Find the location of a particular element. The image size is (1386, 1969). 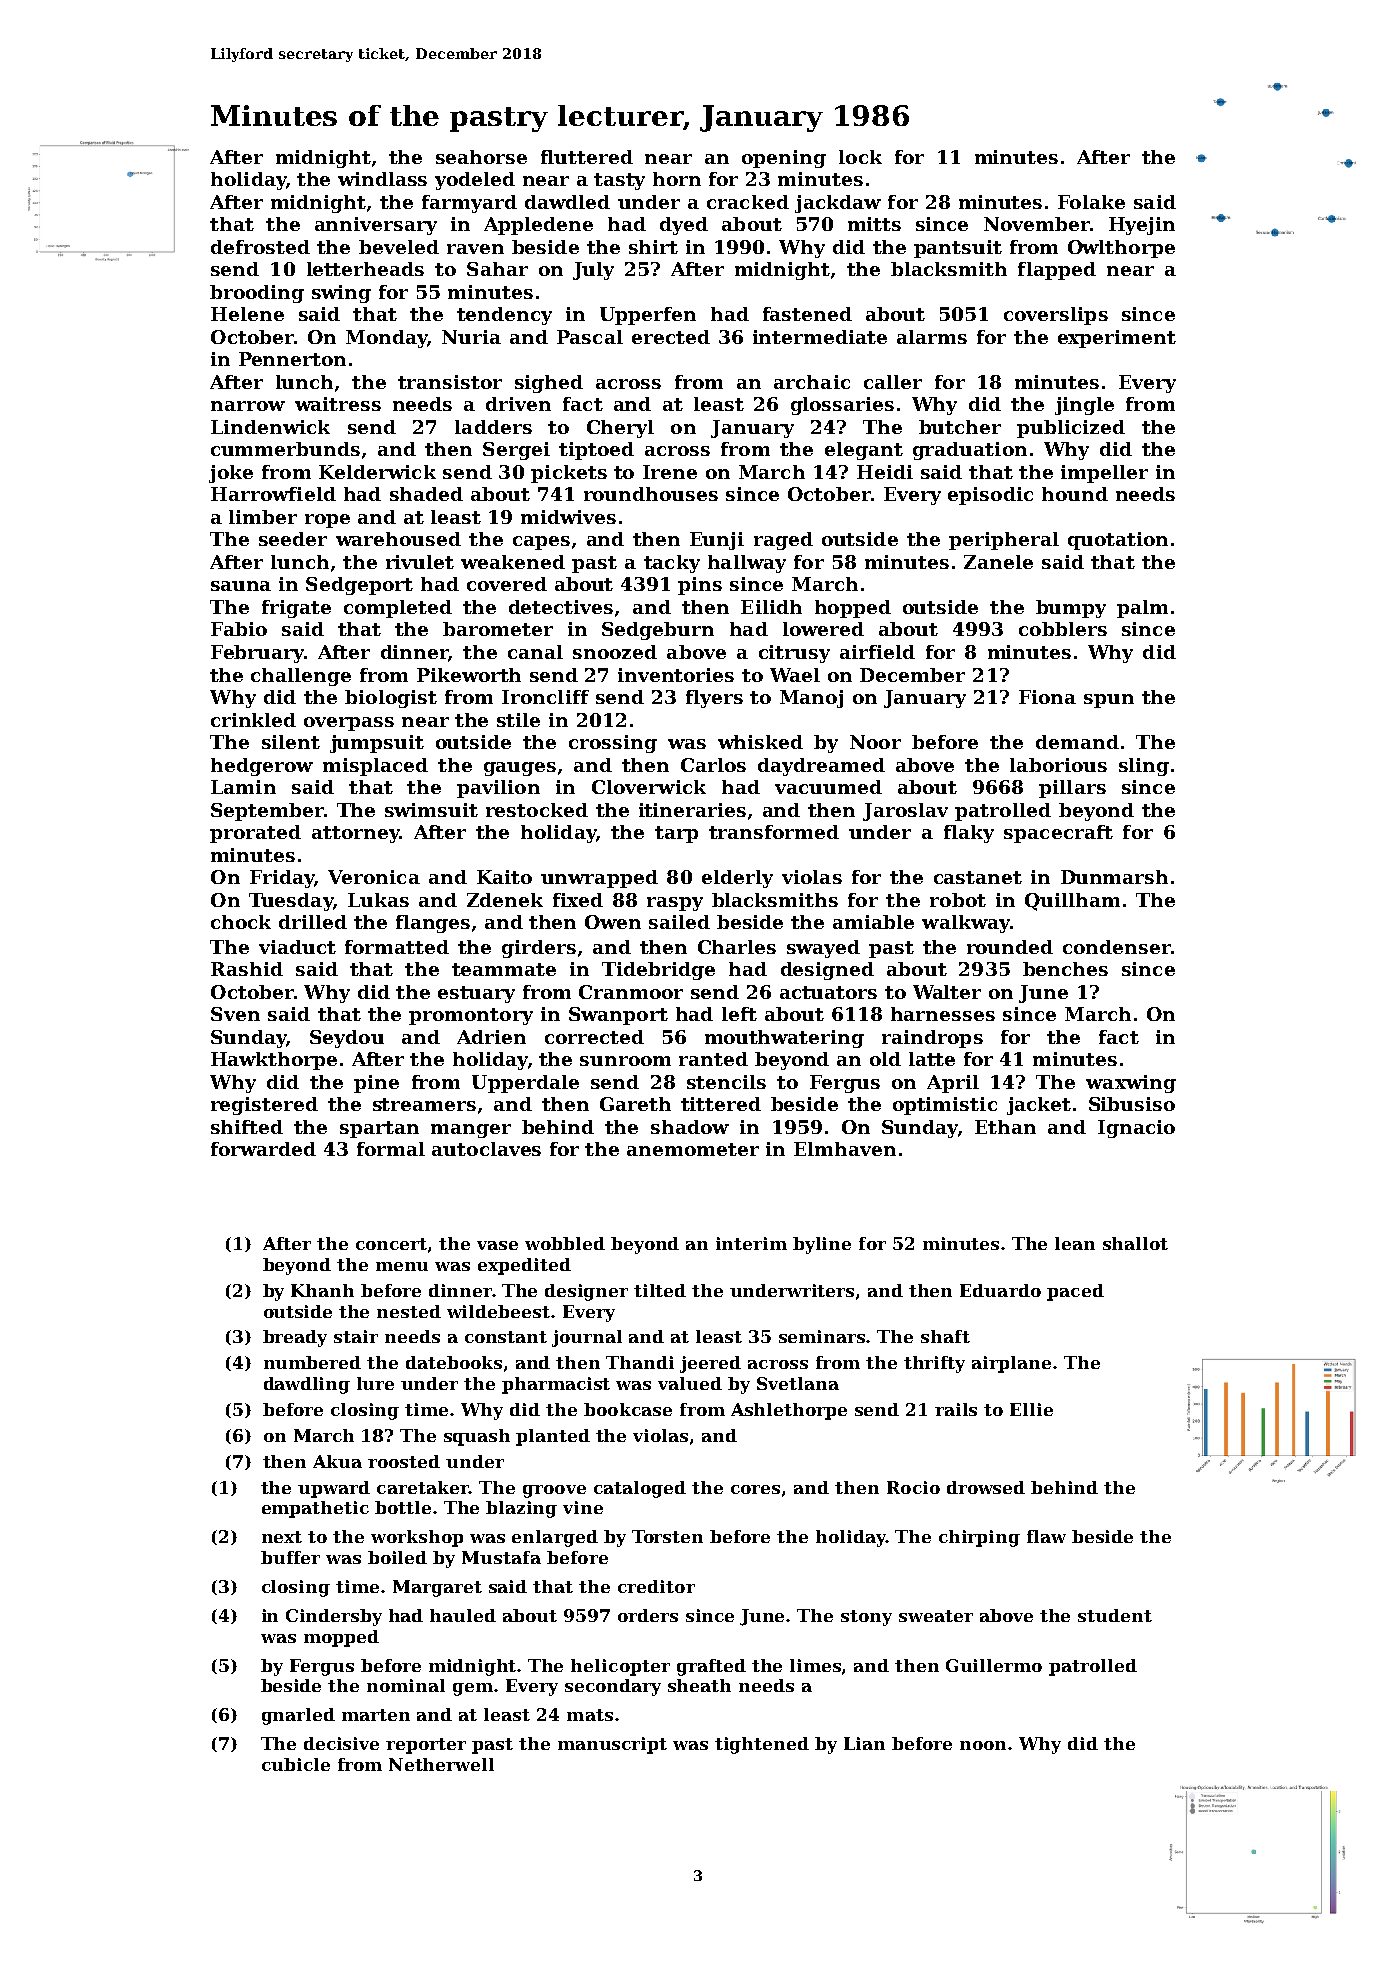

Owlthorpe is located at coordinates (1121, 249).
